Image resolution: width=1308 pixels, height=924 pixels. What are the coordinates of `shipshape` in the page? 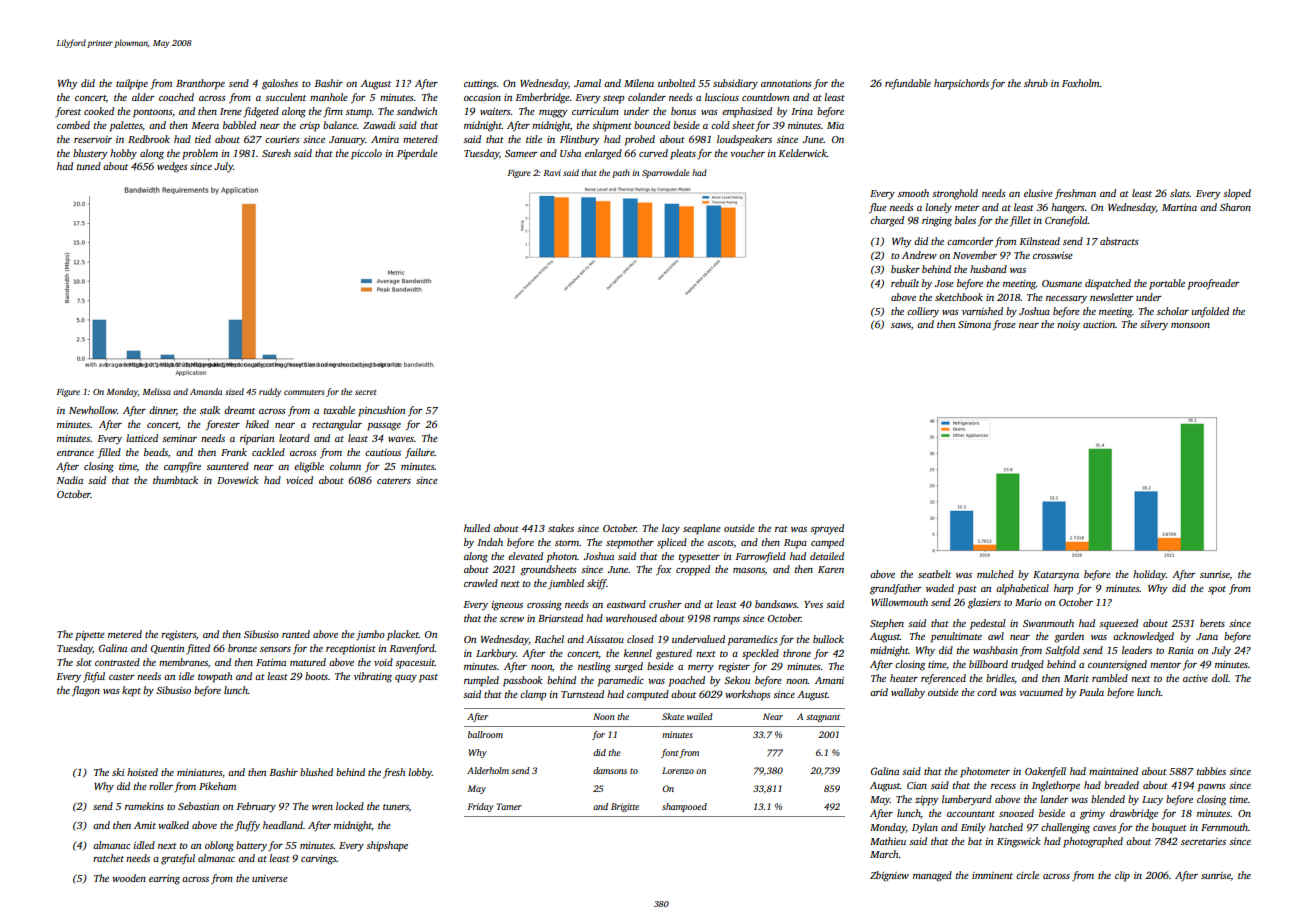 It's located at (387, 846).
